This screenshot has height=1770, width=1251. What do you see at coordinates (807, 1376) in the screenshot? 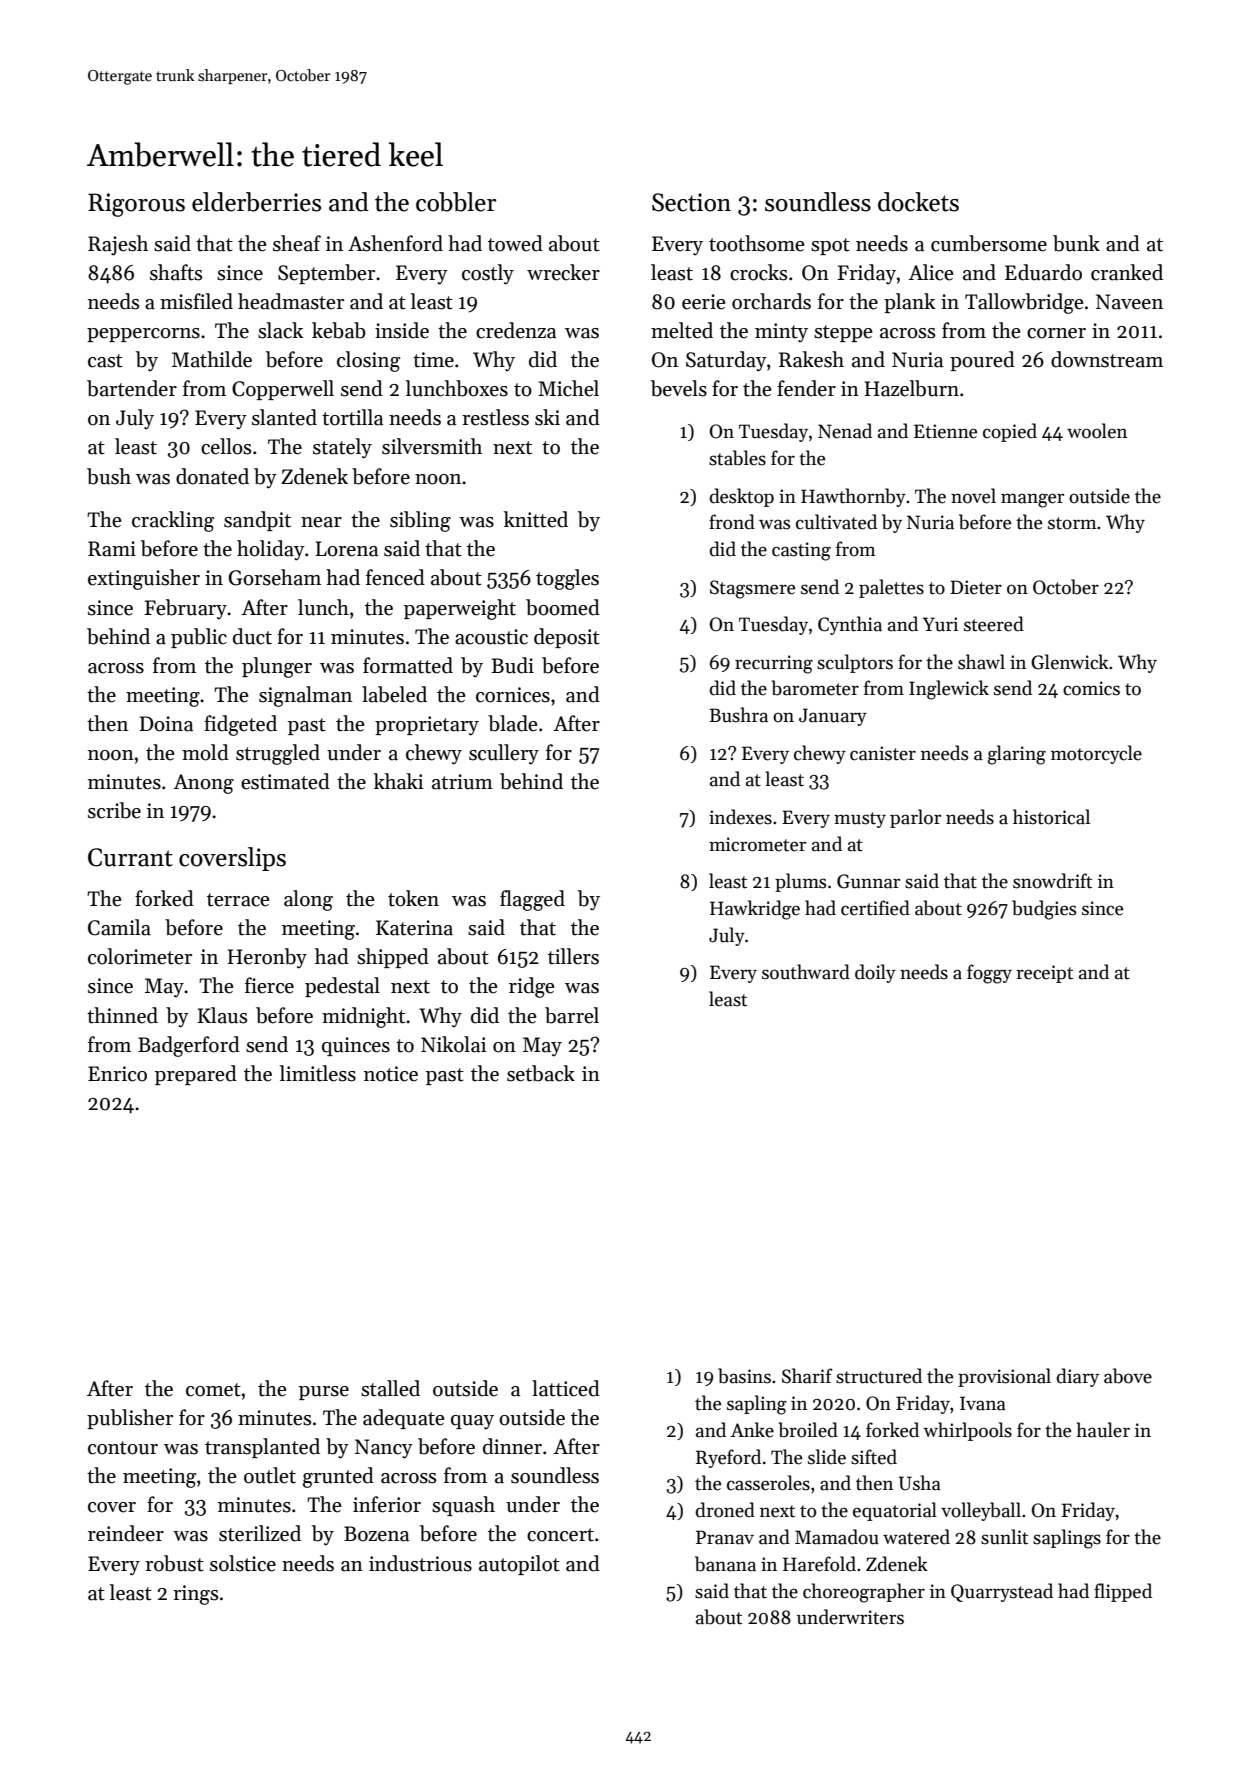
I see `Sharif` at bounding box center [807, 1376].
